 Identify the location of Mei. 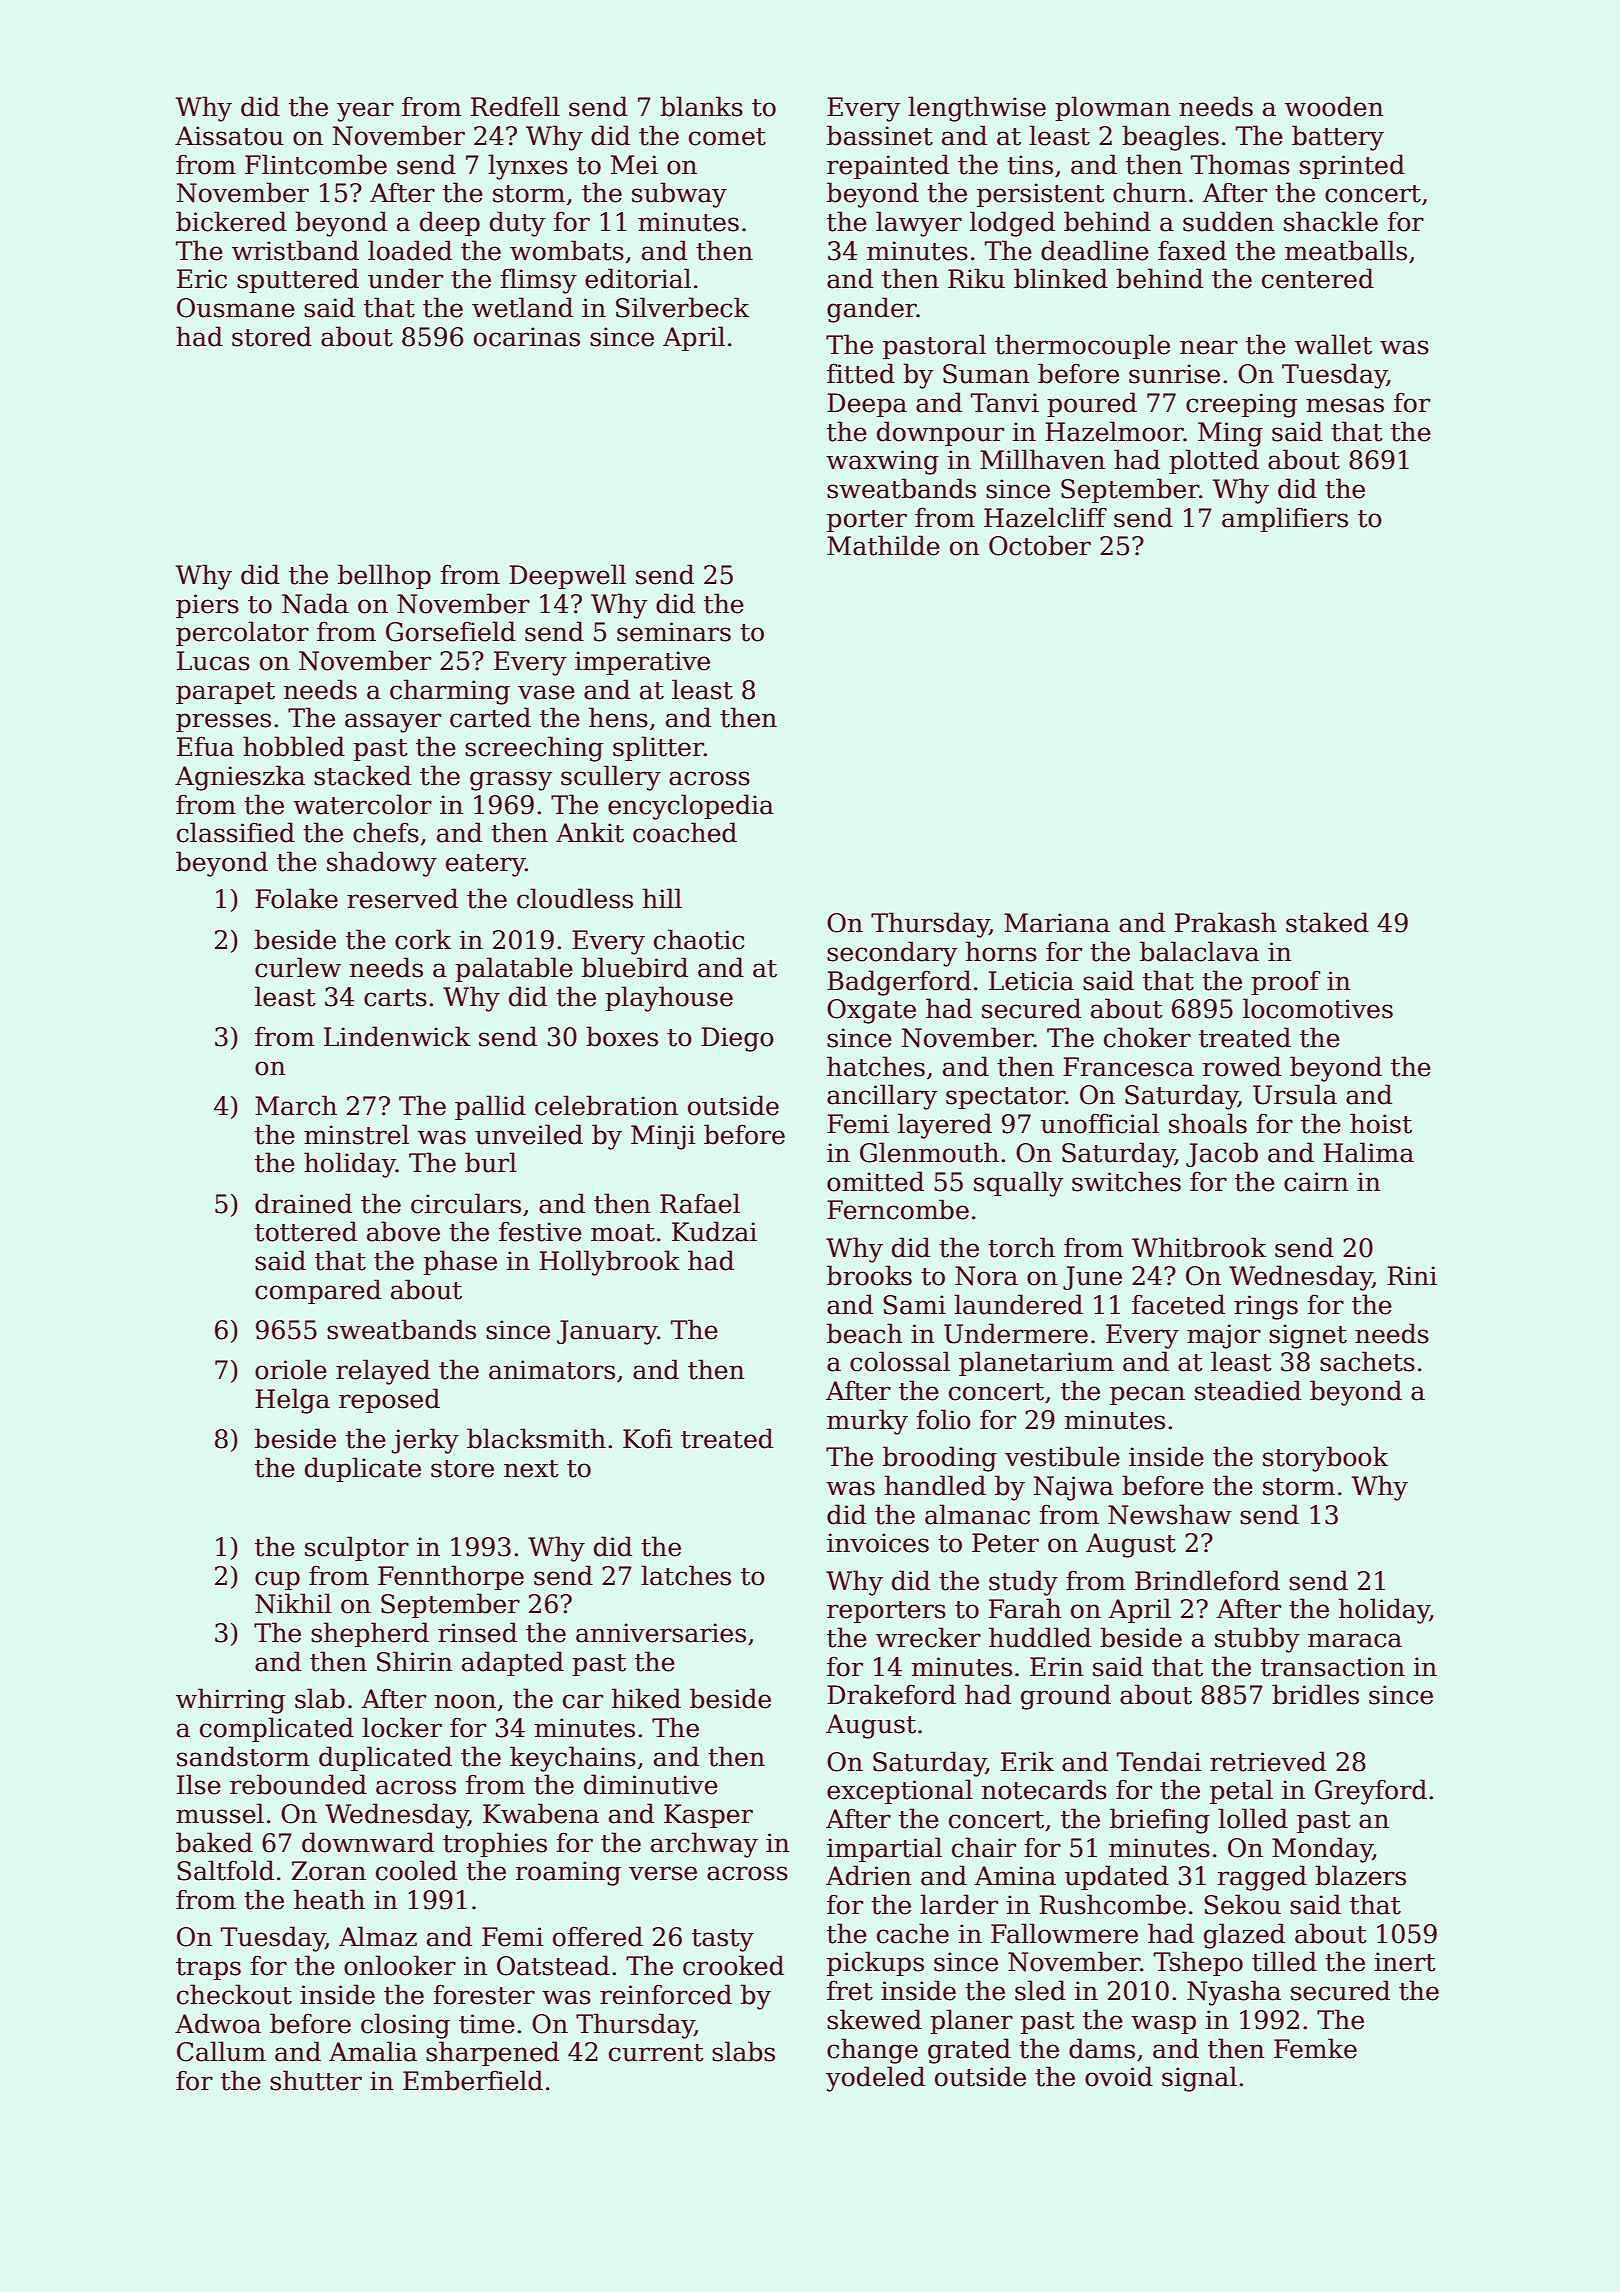
(634, 165).
